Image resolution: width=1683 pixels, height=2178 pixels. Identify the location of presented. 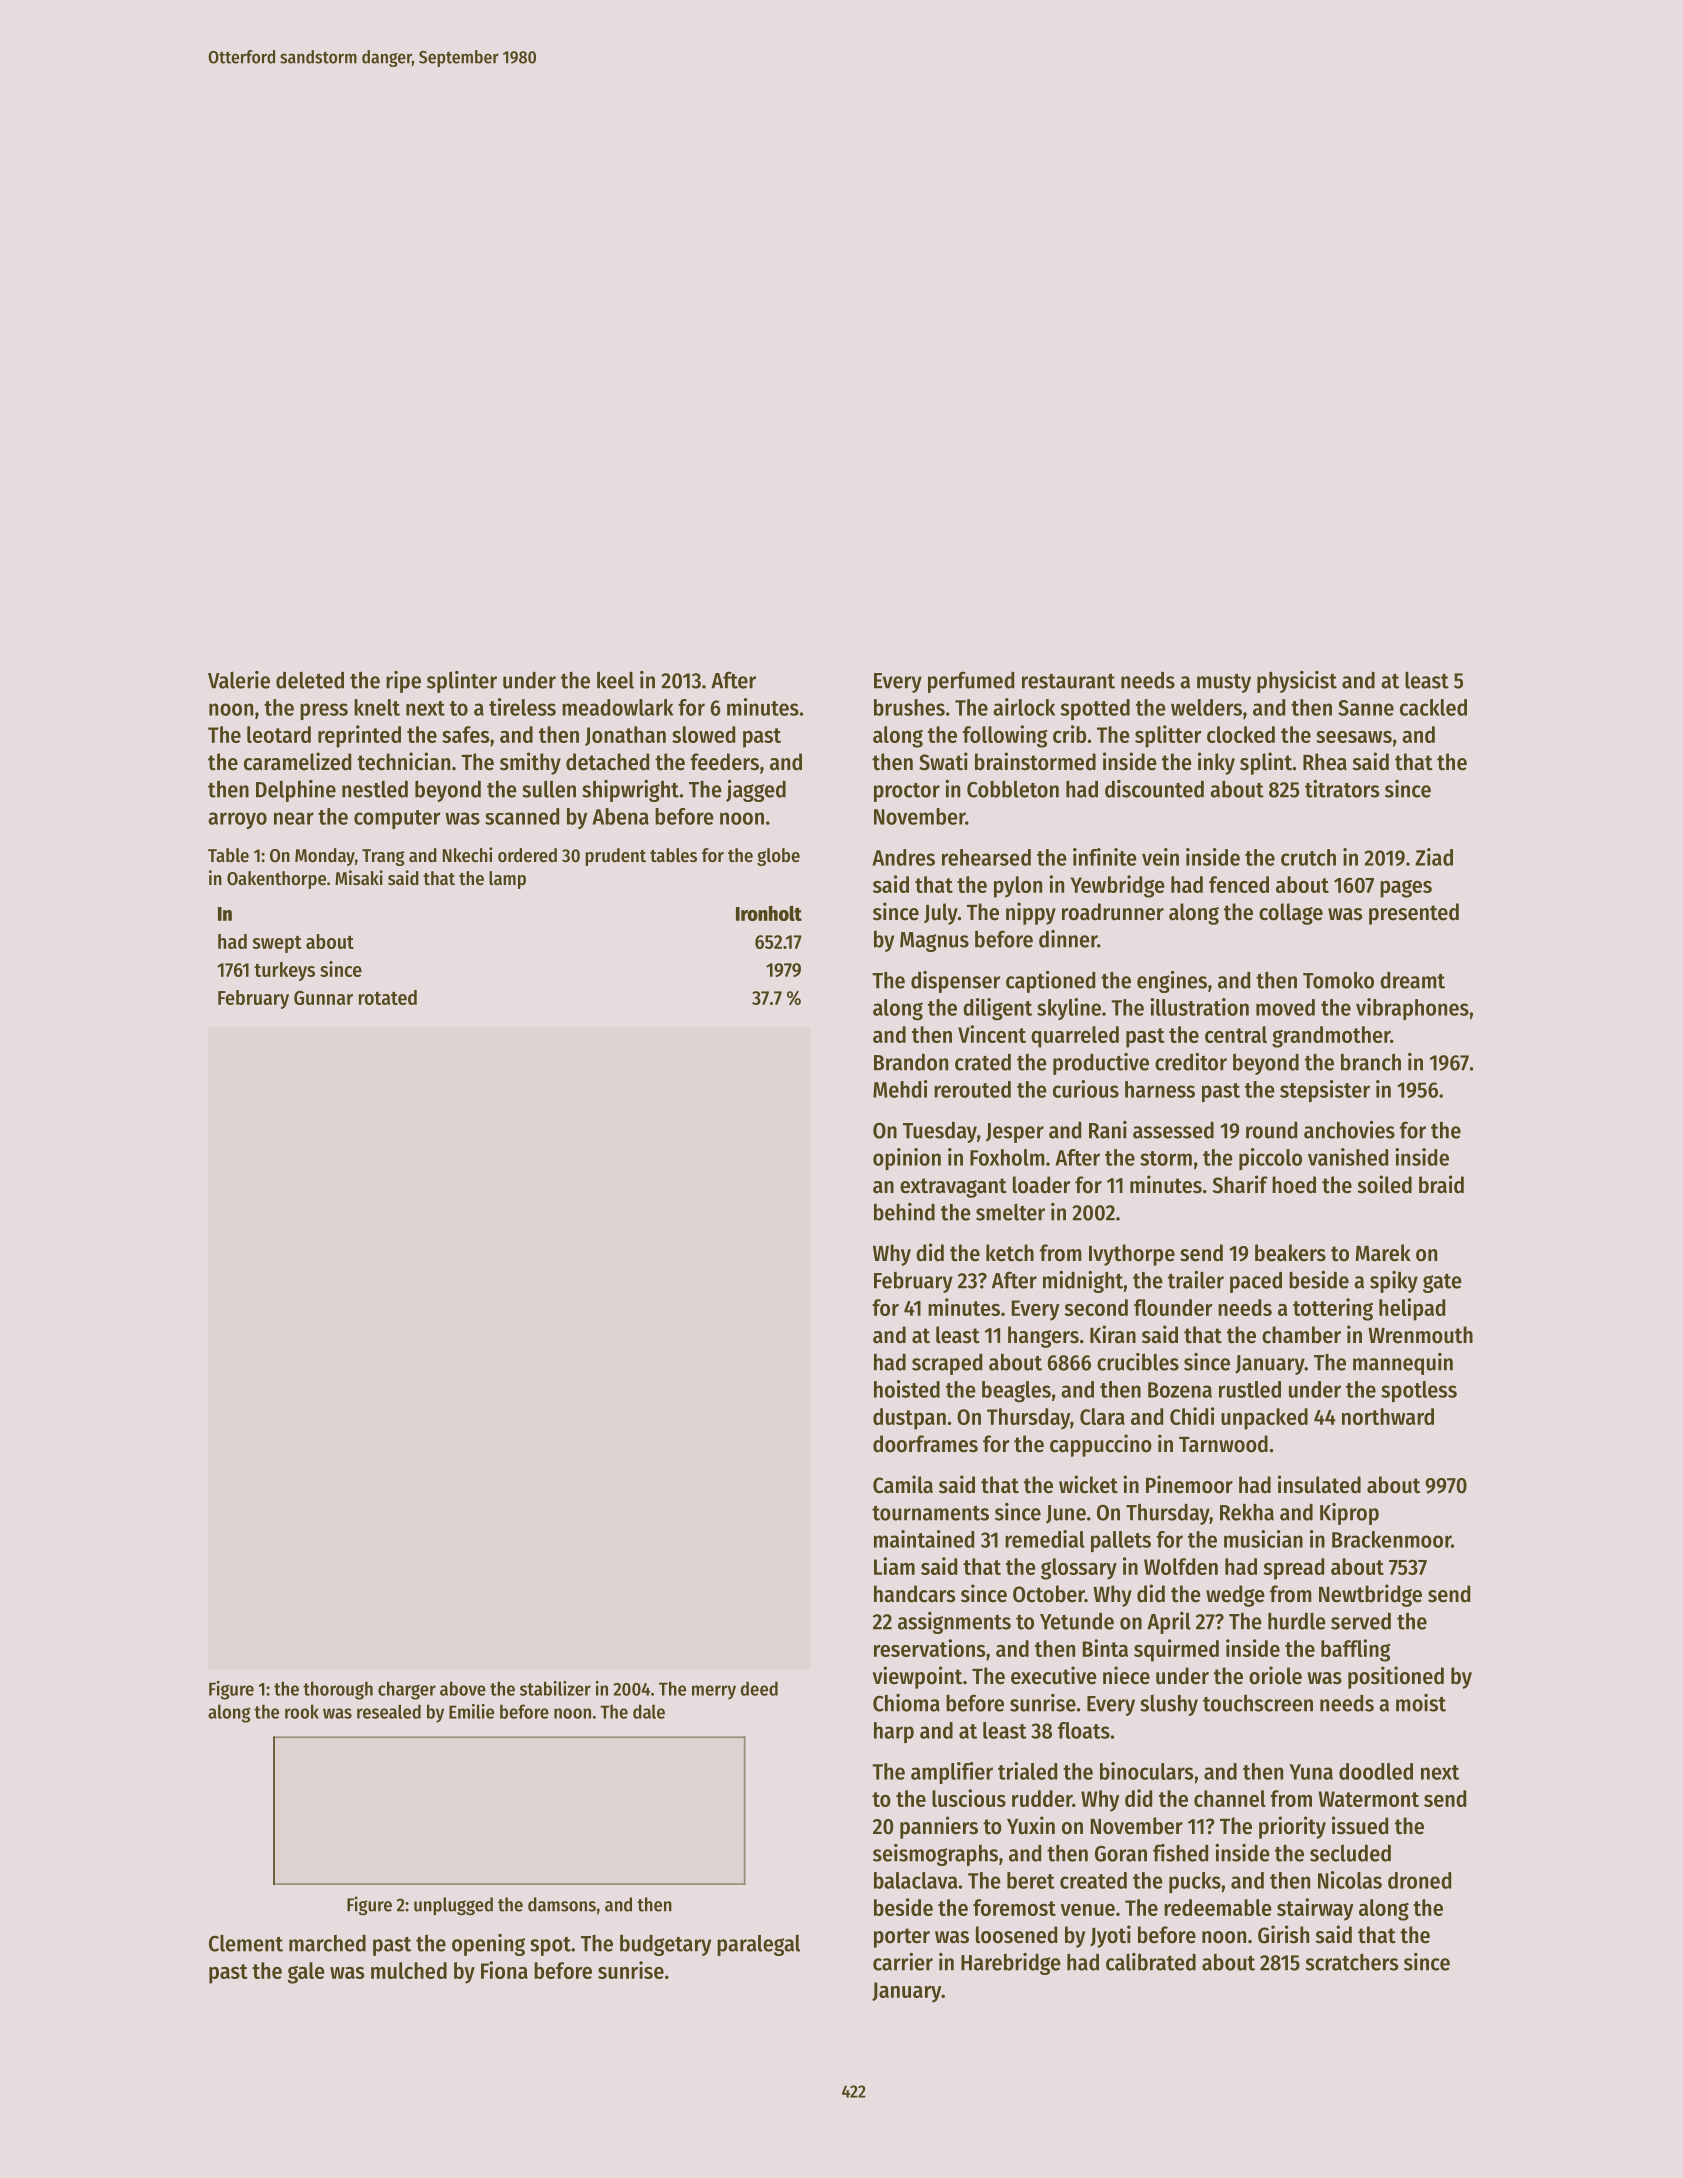
(1414, 914).
